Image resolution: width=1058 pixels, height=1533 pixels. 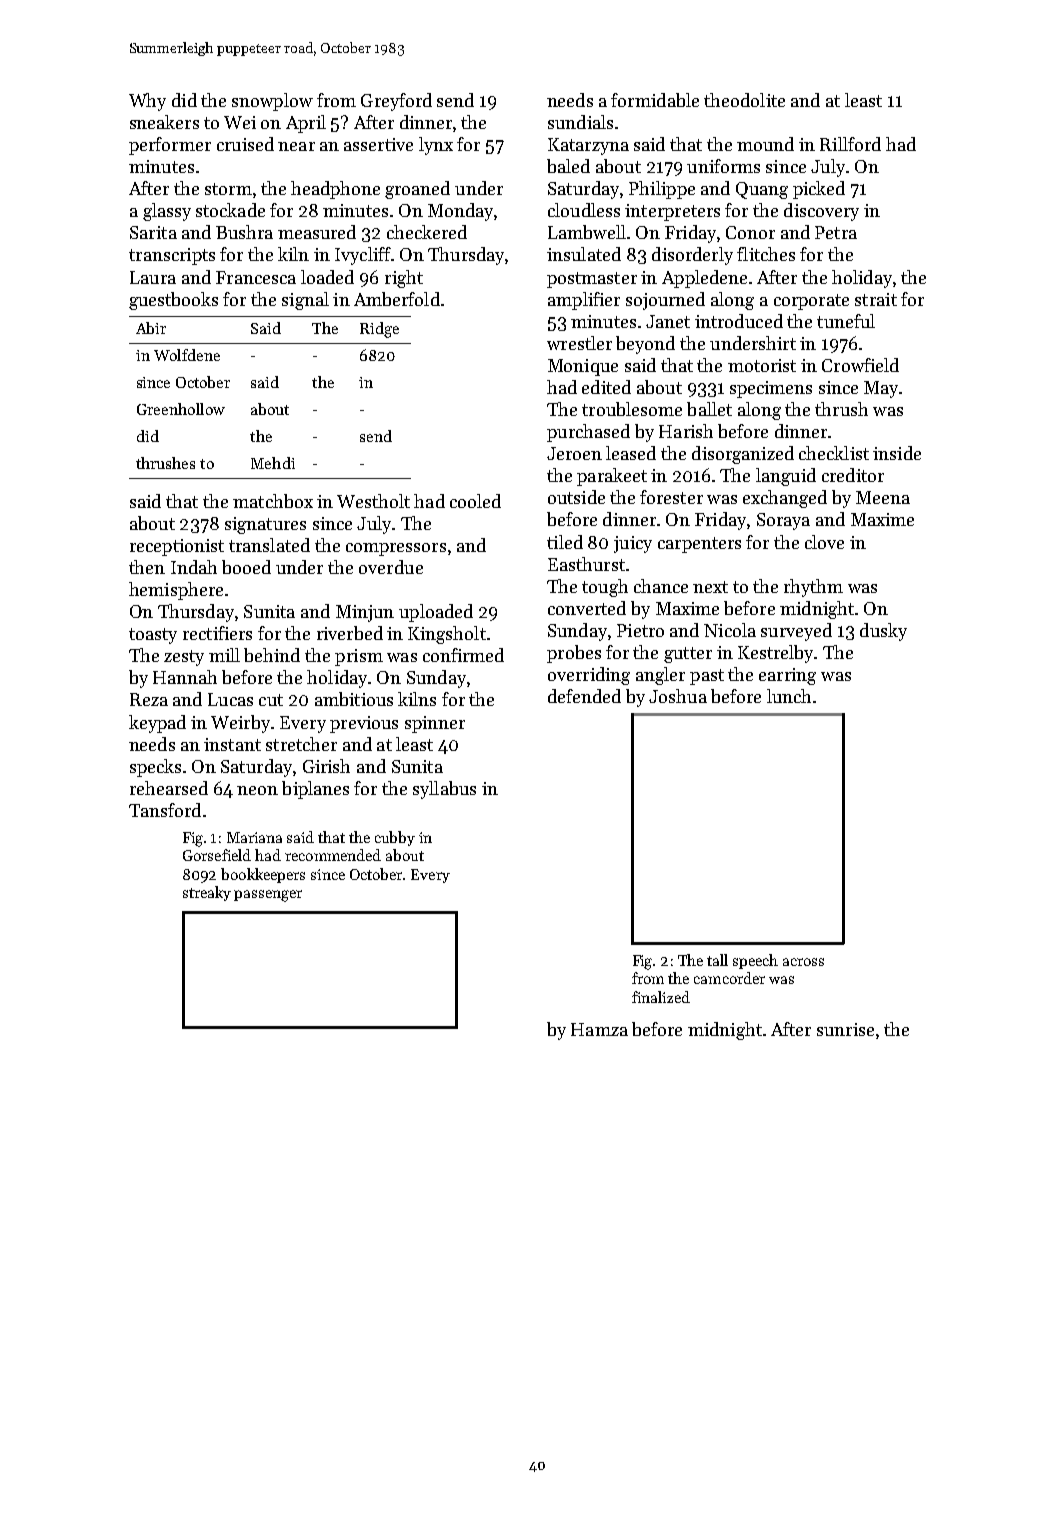 I want to click on forester, so click(x=671, y=497).
